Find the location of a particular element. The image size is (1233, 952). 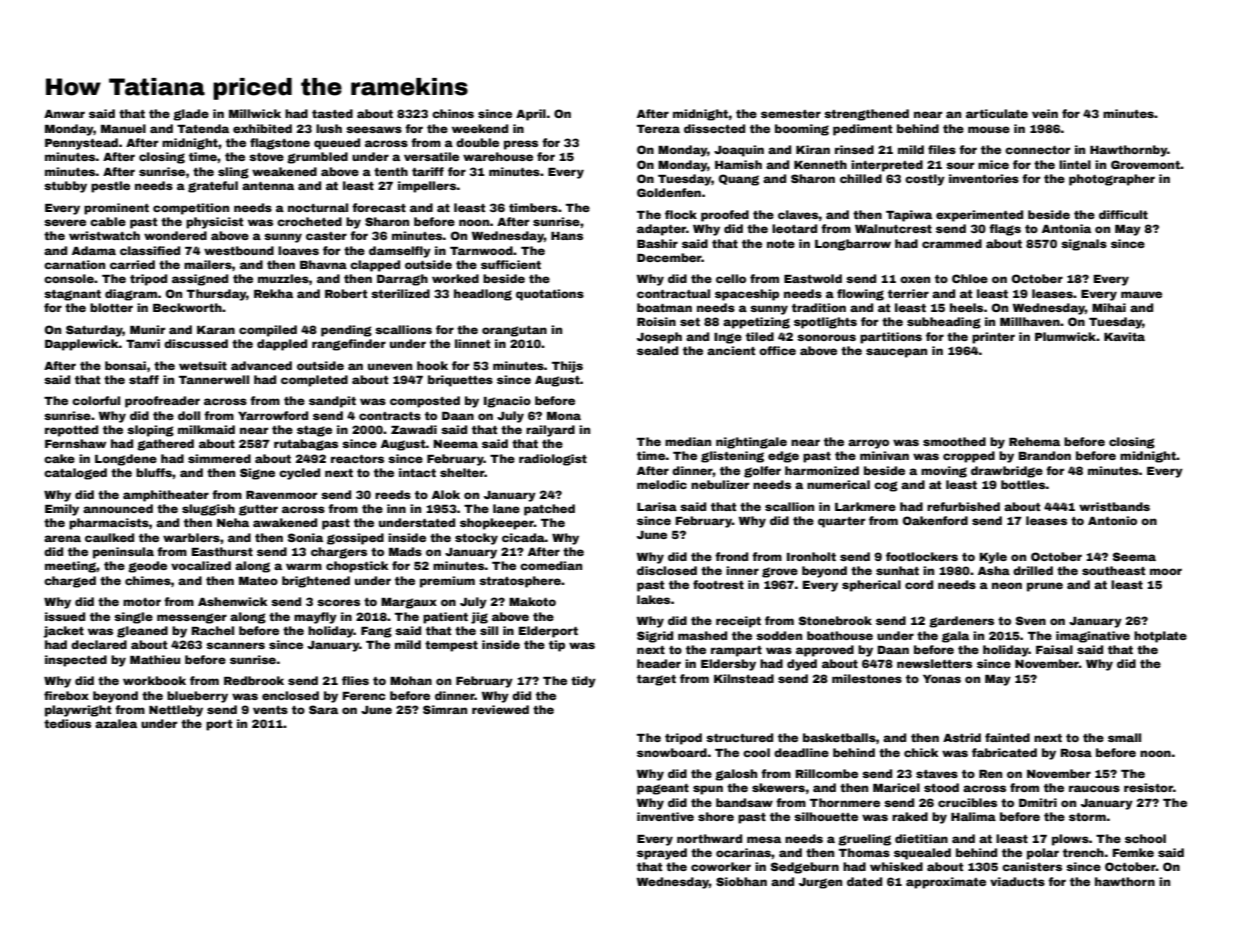

azalea is located at coordinates (116, 723).
